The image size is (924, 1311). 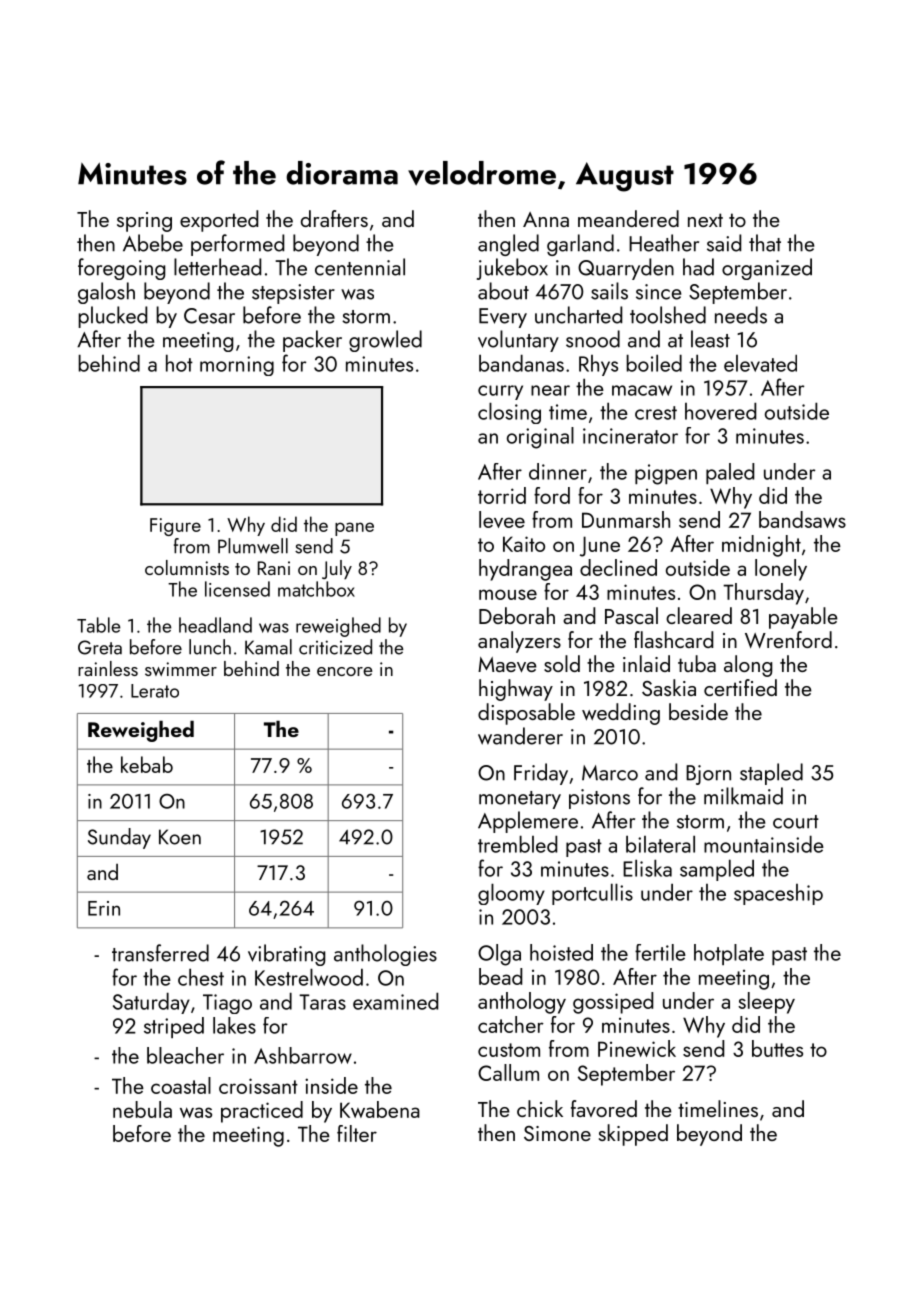 What do you see at coordinates (360, 267) in the screenshot?
I see `centennial` at bounding box center [360, 267].
